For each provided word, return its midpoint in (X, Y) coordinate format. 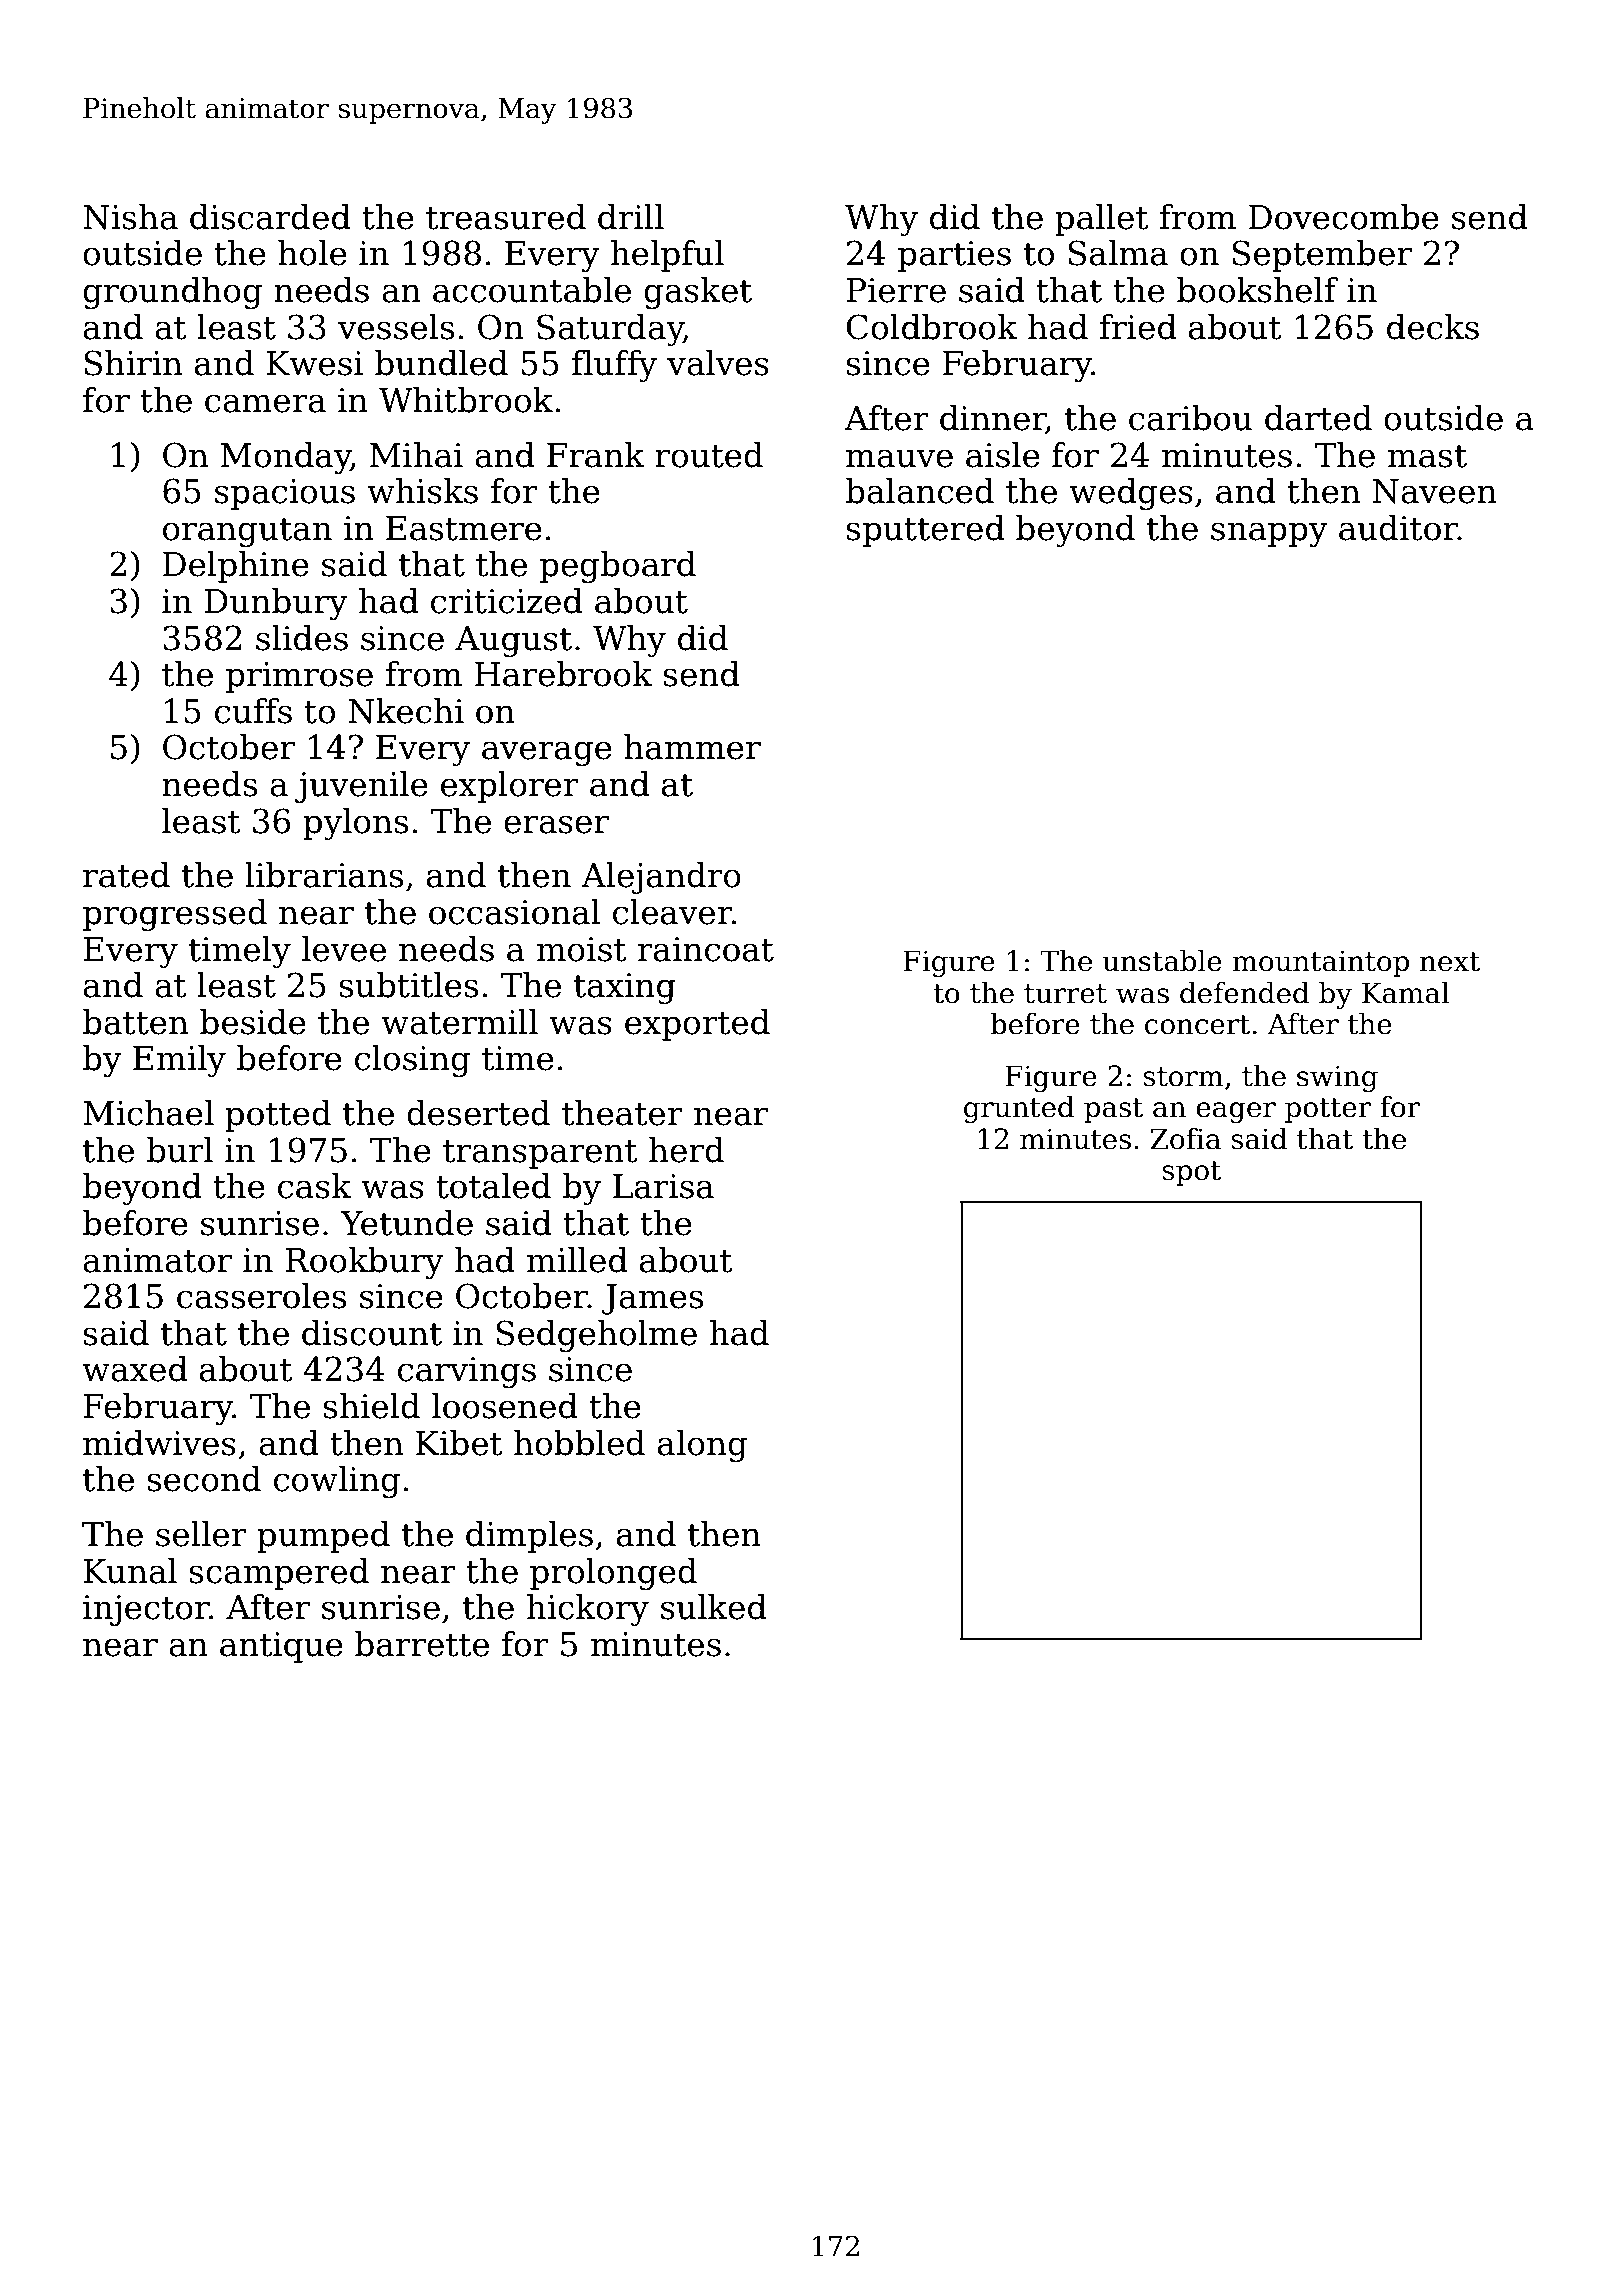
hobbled (579, 1443)
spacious (285, 494)
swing (1337, 1078)
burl (180, 1150)
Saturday (610, 330)
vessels (396, 327)
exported (697, 1025)
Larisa (663, 1186)
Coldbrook (931, 327)
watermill (459, 1022)
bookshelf (1257, 290)
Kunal (130, 1571)
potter (1328, 1110)
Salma (1118, 253)
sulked (714, 1607)
